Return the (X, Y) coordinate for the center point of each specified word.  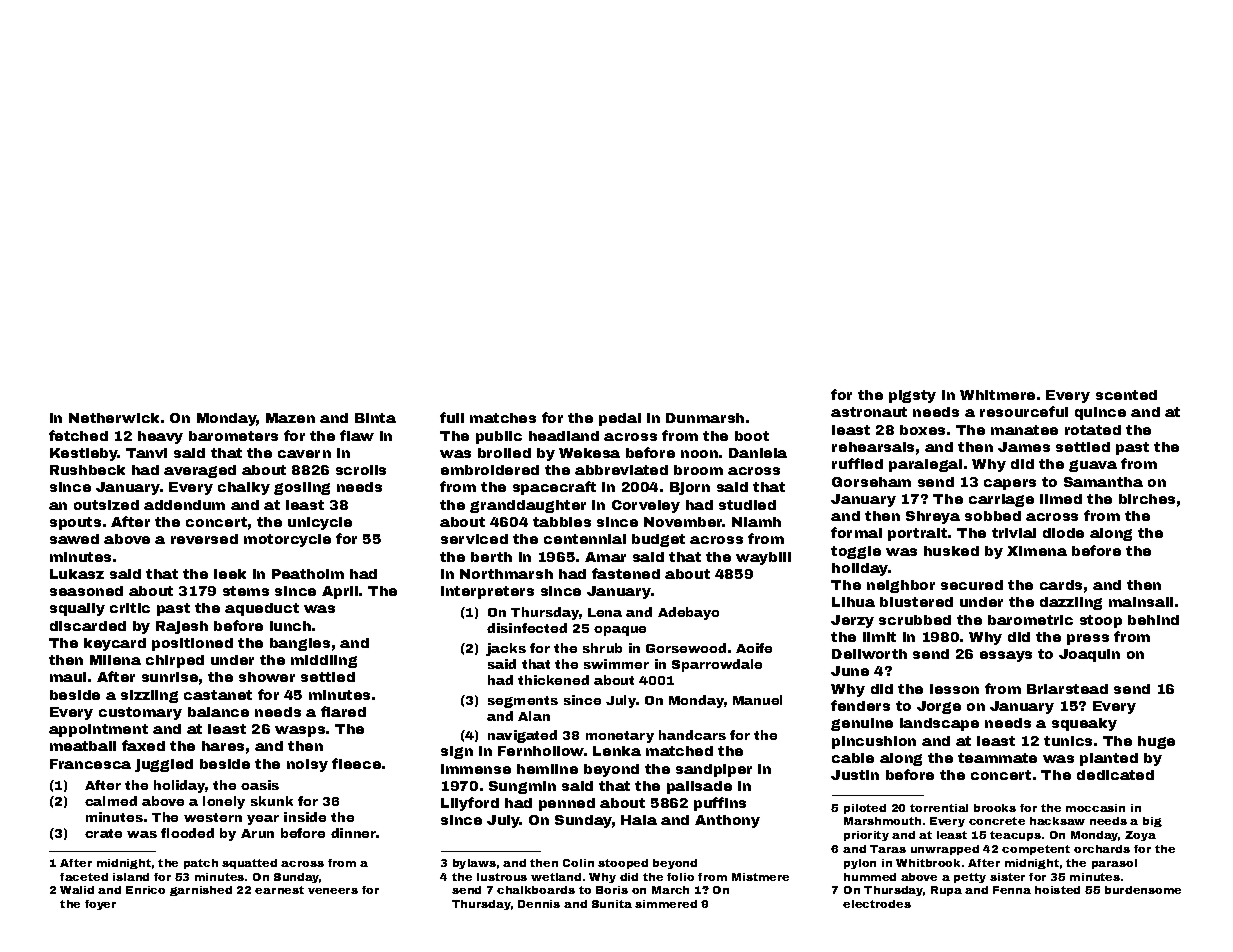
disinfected (527, 628)
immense (476, 769)
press (1088, 639)
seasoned (86, 591)
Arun (257, 833)
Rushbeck (87, 470)
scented (1126, 395)
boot (752, 436)
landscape (939, 724)
